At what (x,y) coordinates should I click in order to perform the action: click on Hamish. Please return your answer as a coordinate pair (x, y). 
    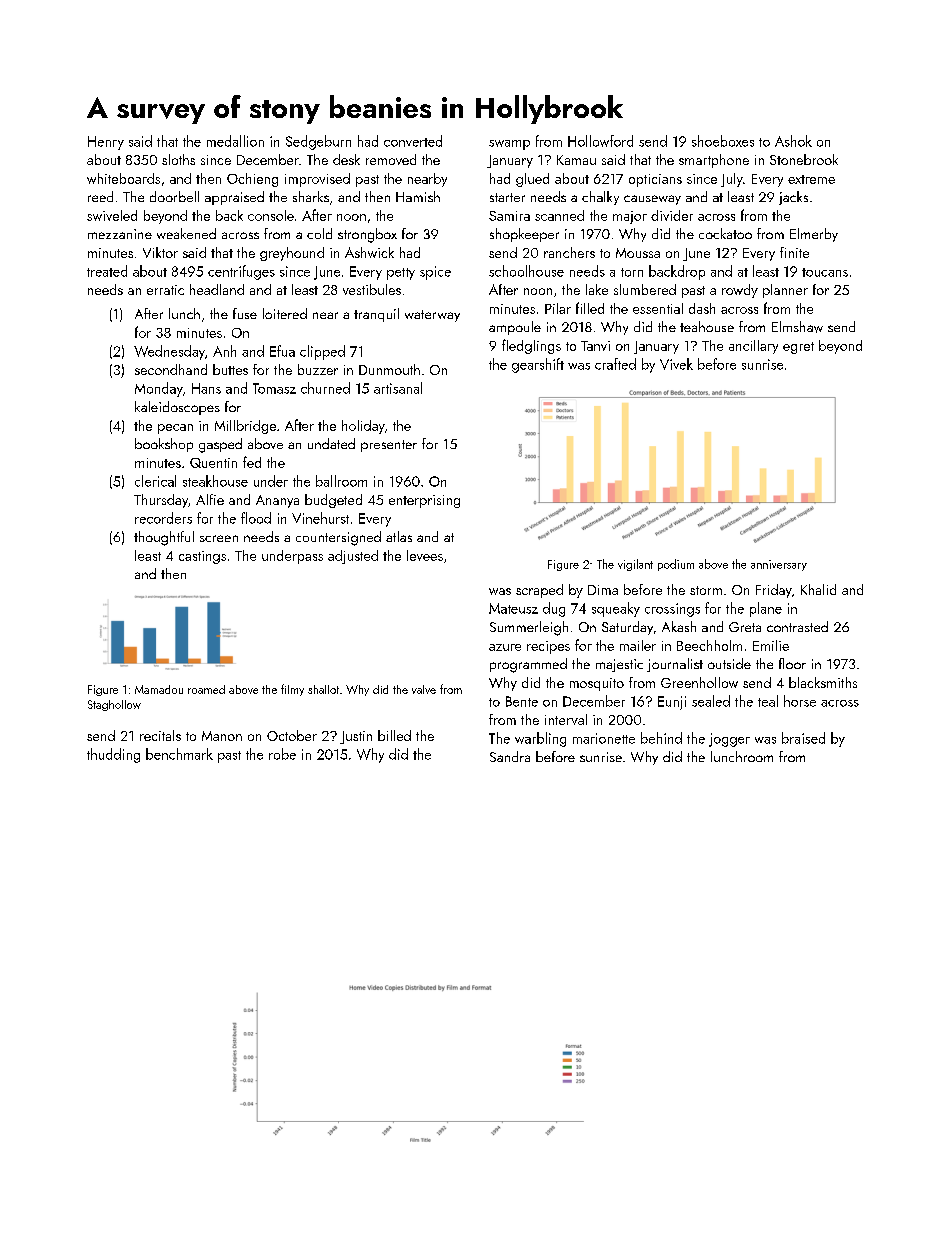
    Looking at the image, I should click on (418, 196).
